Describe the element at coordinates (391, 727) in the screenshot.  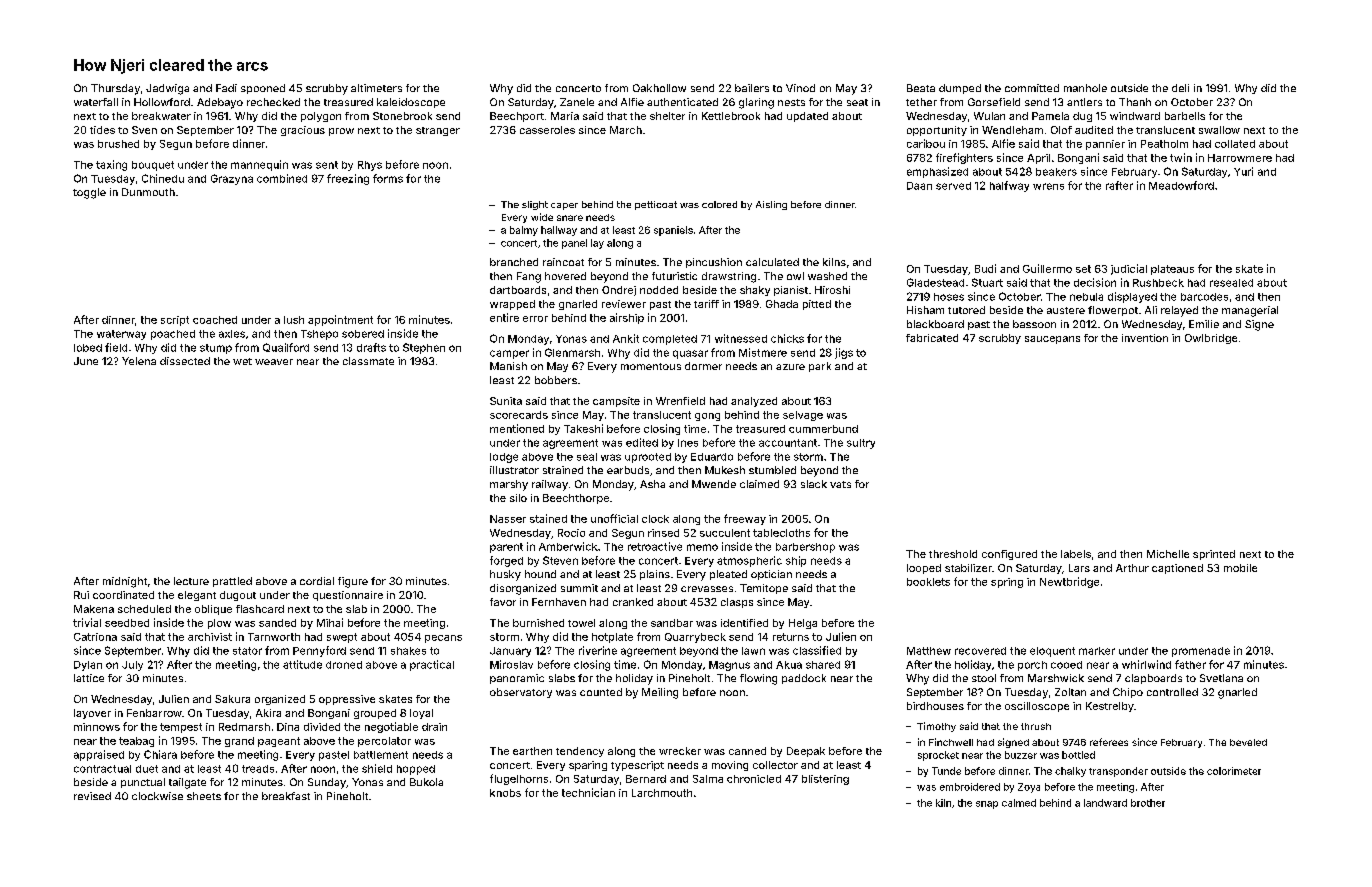
I see `negotiable` at that location.
